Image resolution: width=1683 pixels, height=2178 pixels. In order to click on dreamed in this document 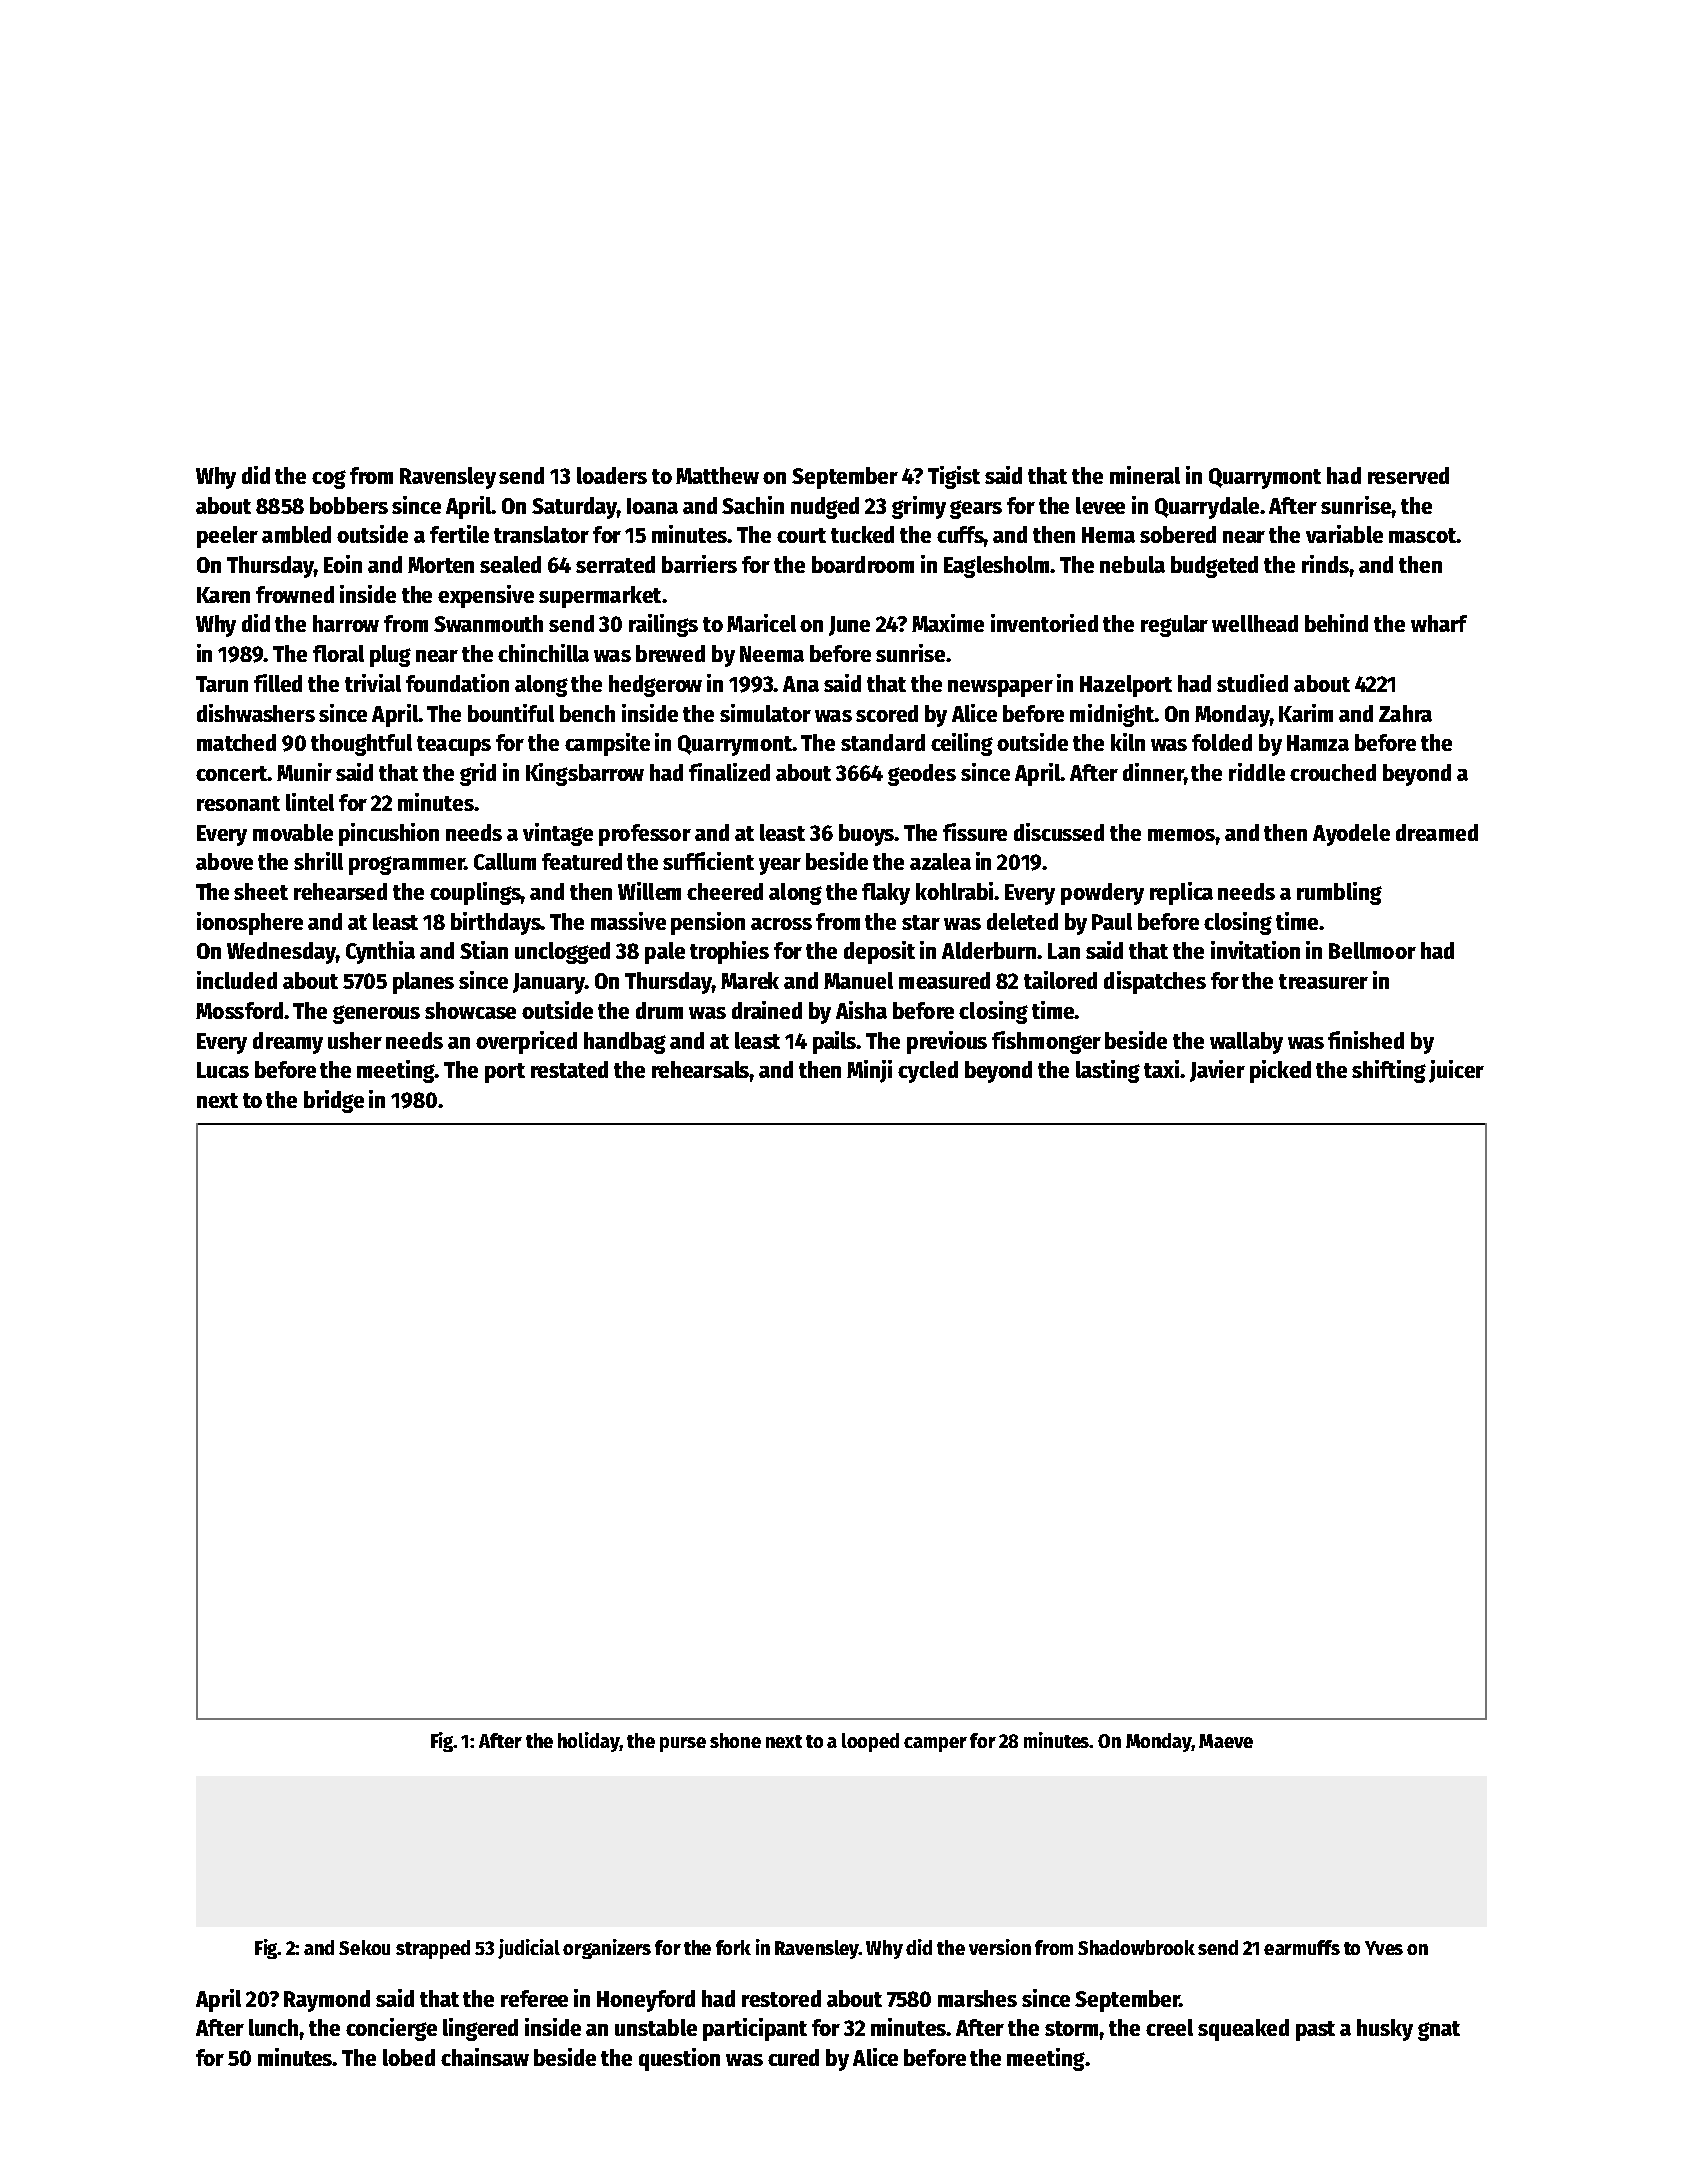, I will do `click(1437, 832)`.
